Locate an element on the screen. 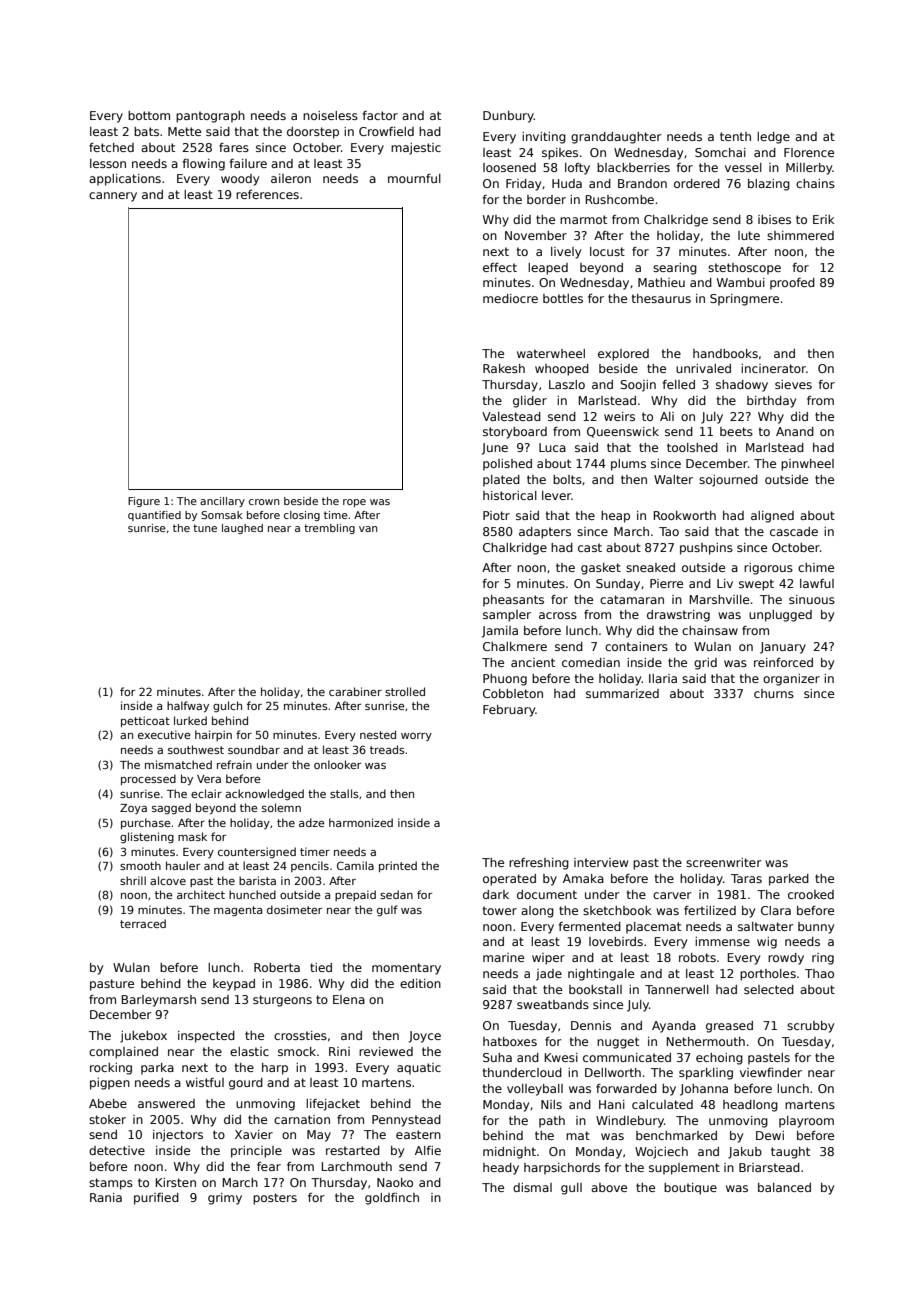 The image size is (924, 1308). stamps is located at coordinates (111, 1184).
